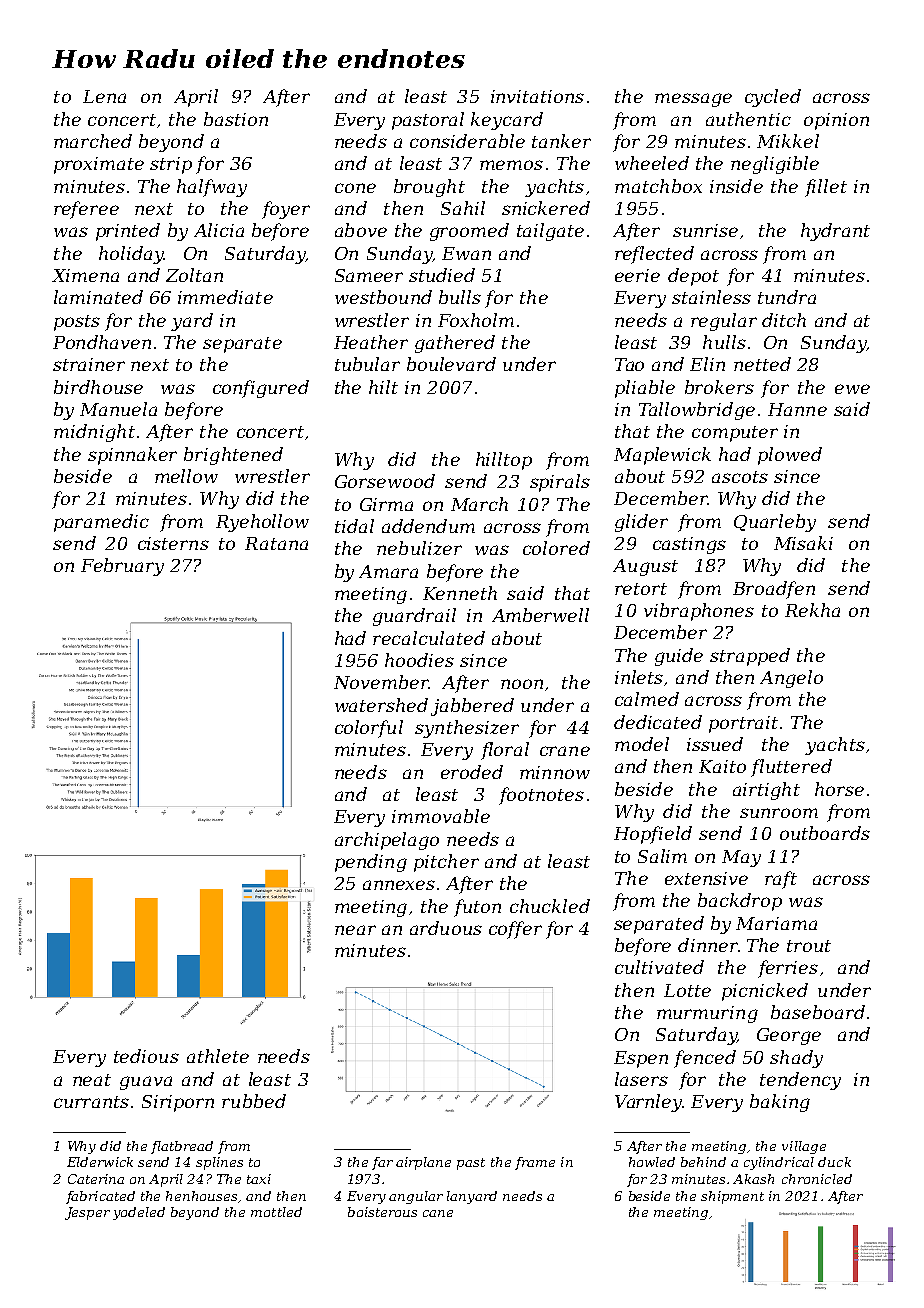 The width and height of the image is (924, 1308). Describe the element at coordinates (472, 772) in the image. I see `eroded` at that location.
